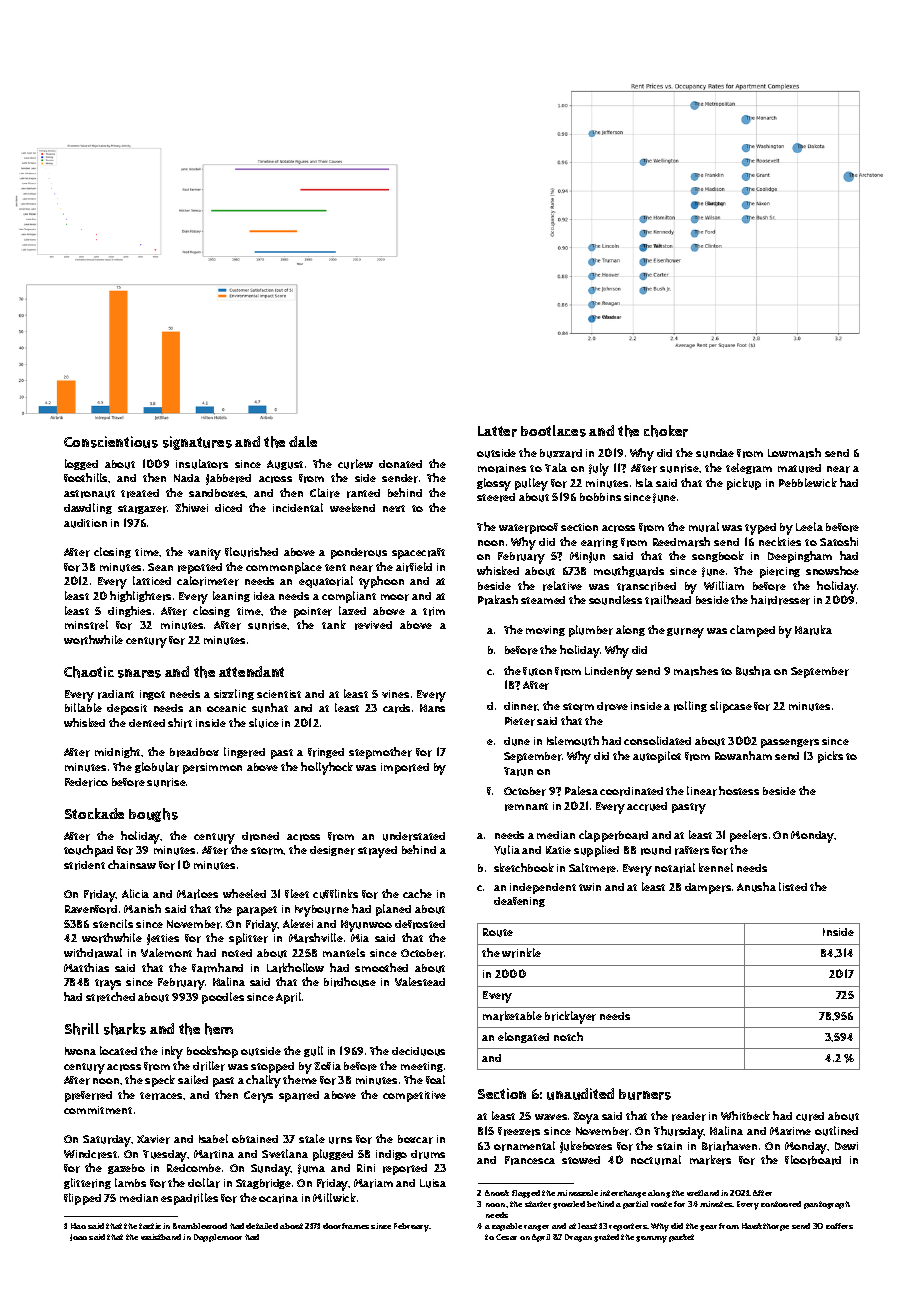 This screenshot has width=924, height=1308. What do you see at coordinates (226, 708) in the screenshot?
I see `oceanic` at bounding box center [226, 708].
